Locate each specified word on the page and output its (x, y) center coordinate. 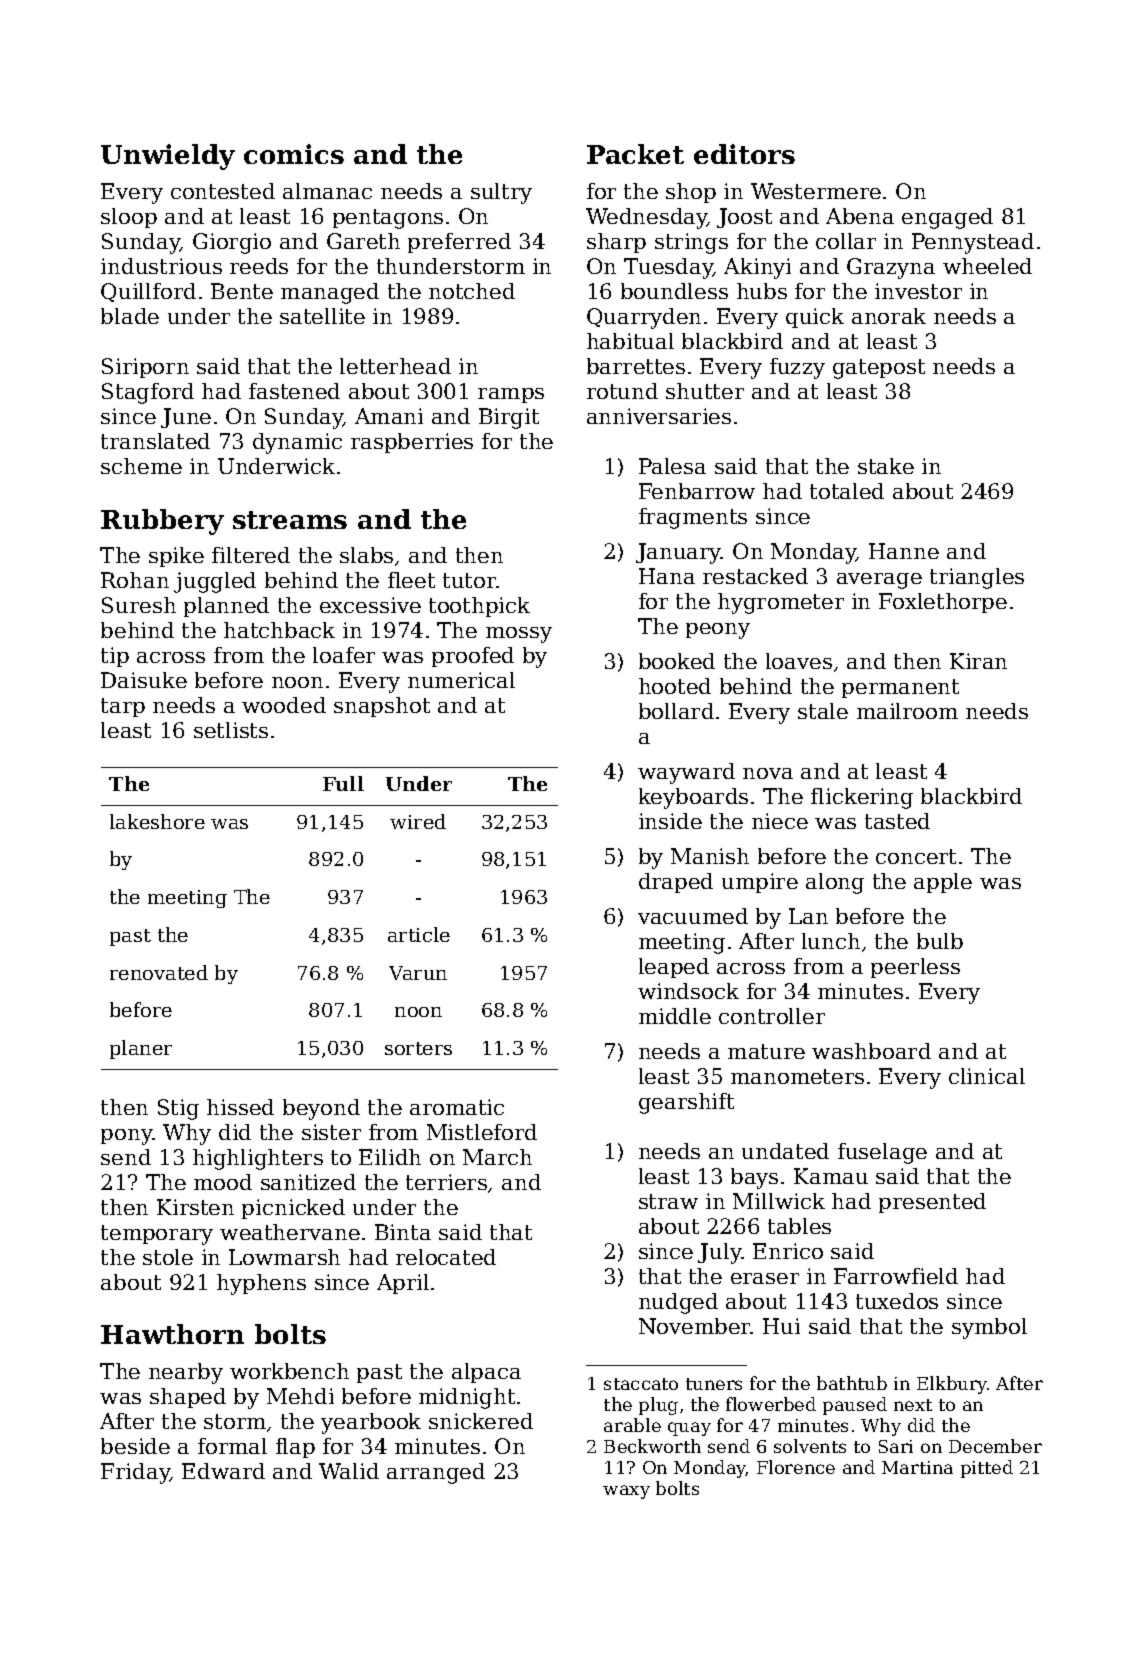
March (497, 1157)
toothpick (479, 607)
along (835, 883)
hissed (240, 1107)
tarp (123, 707)
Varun (418, 973)
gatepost (879, 369)
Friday (135, 1473)
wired (418, 821)
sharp (616, 243)
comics (294, 154)
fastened (294, 391)
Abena (860, 216)
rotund (622, 391)
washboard (871, 1051)
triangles (977, 578)
